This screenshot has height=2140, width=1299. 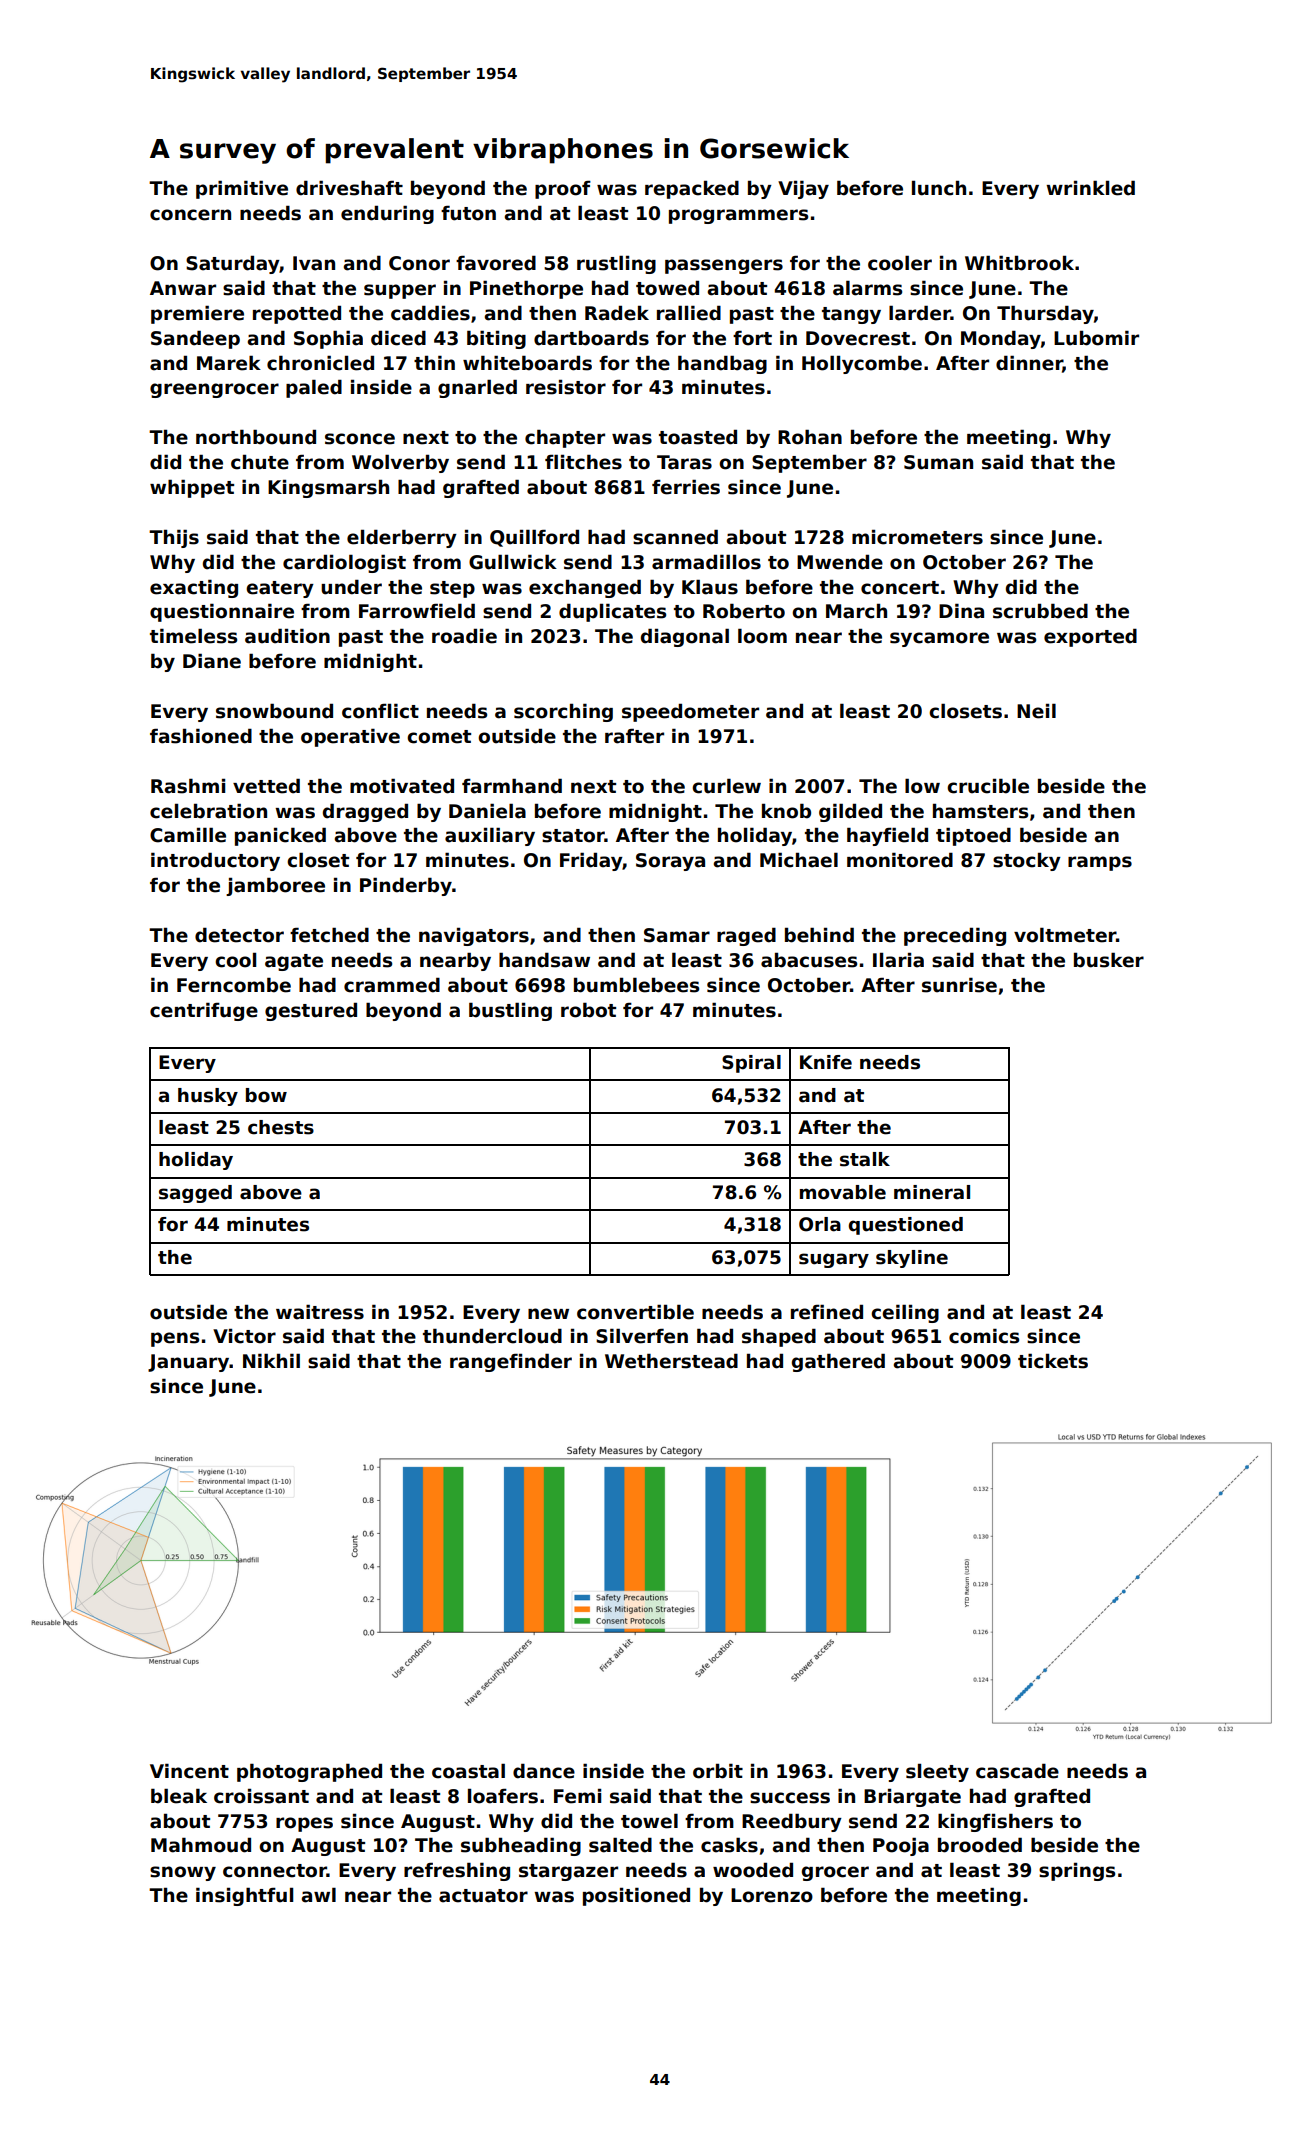 What do you see at coordinates (544, 1771) in the screenshot?
I see `dance` at bounding box center [544, 1771].
